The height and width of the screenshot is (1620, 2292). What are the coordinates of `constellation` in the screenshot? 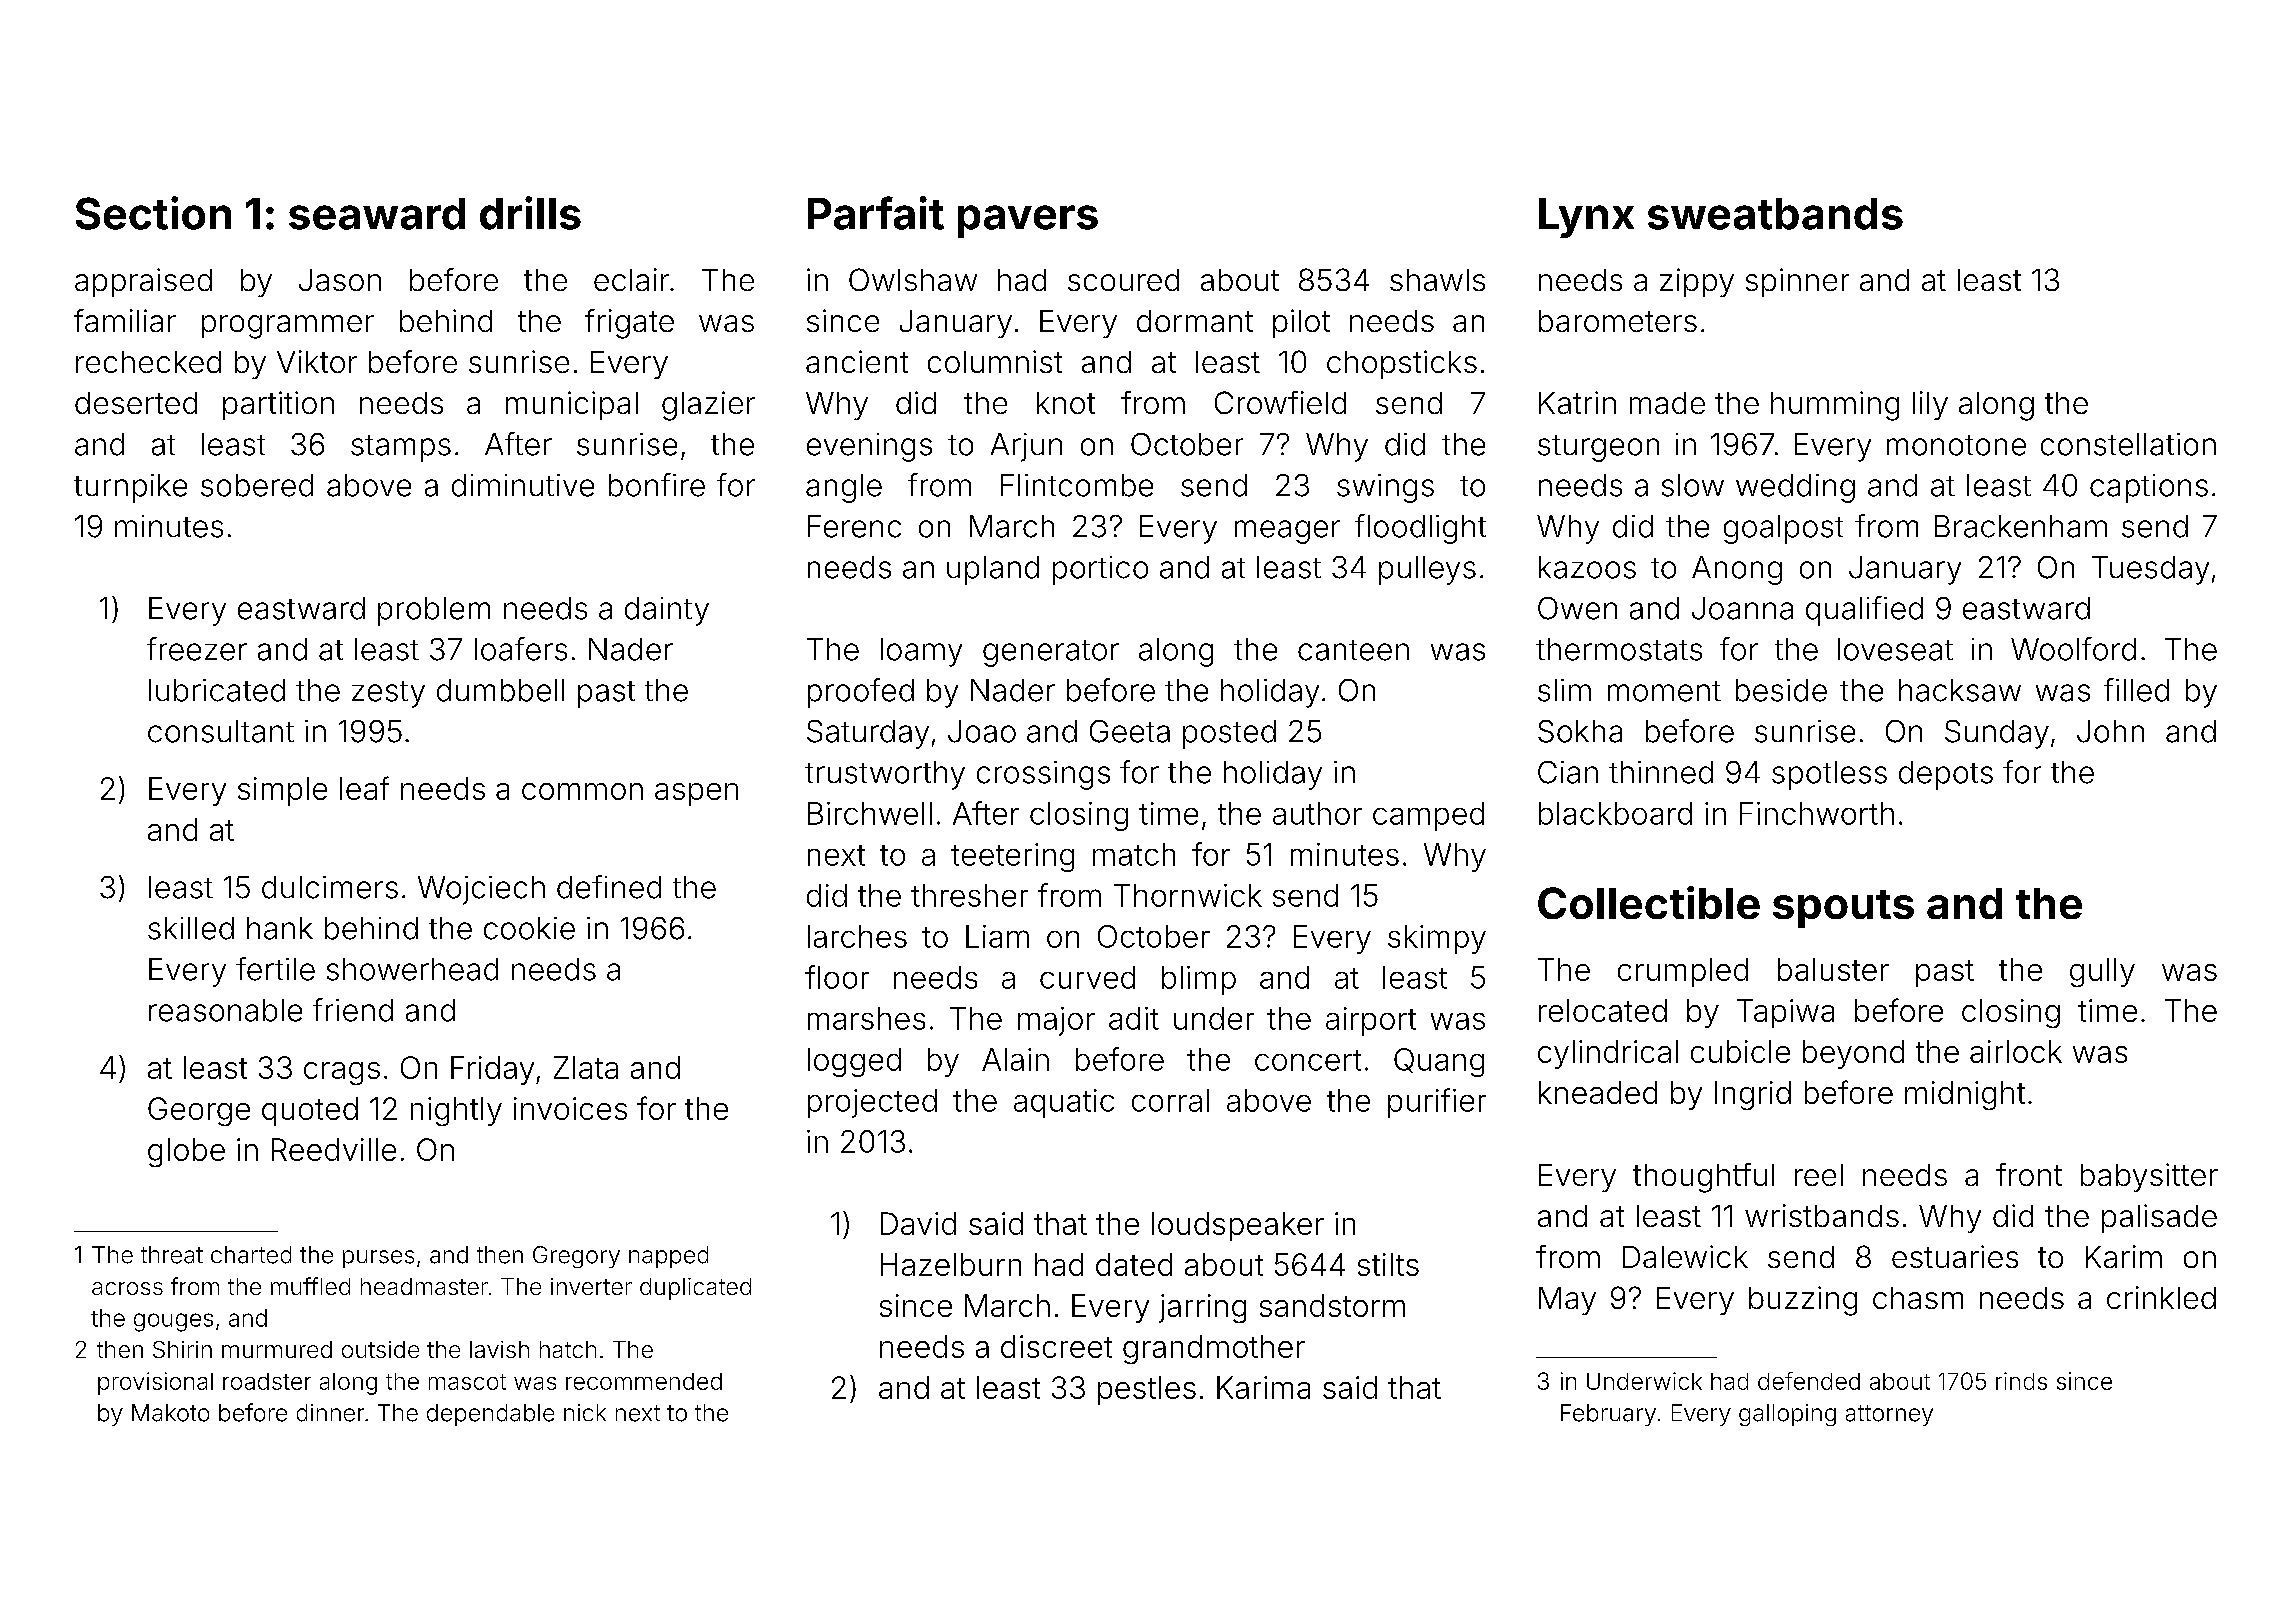 It's located at (2128, 444).
